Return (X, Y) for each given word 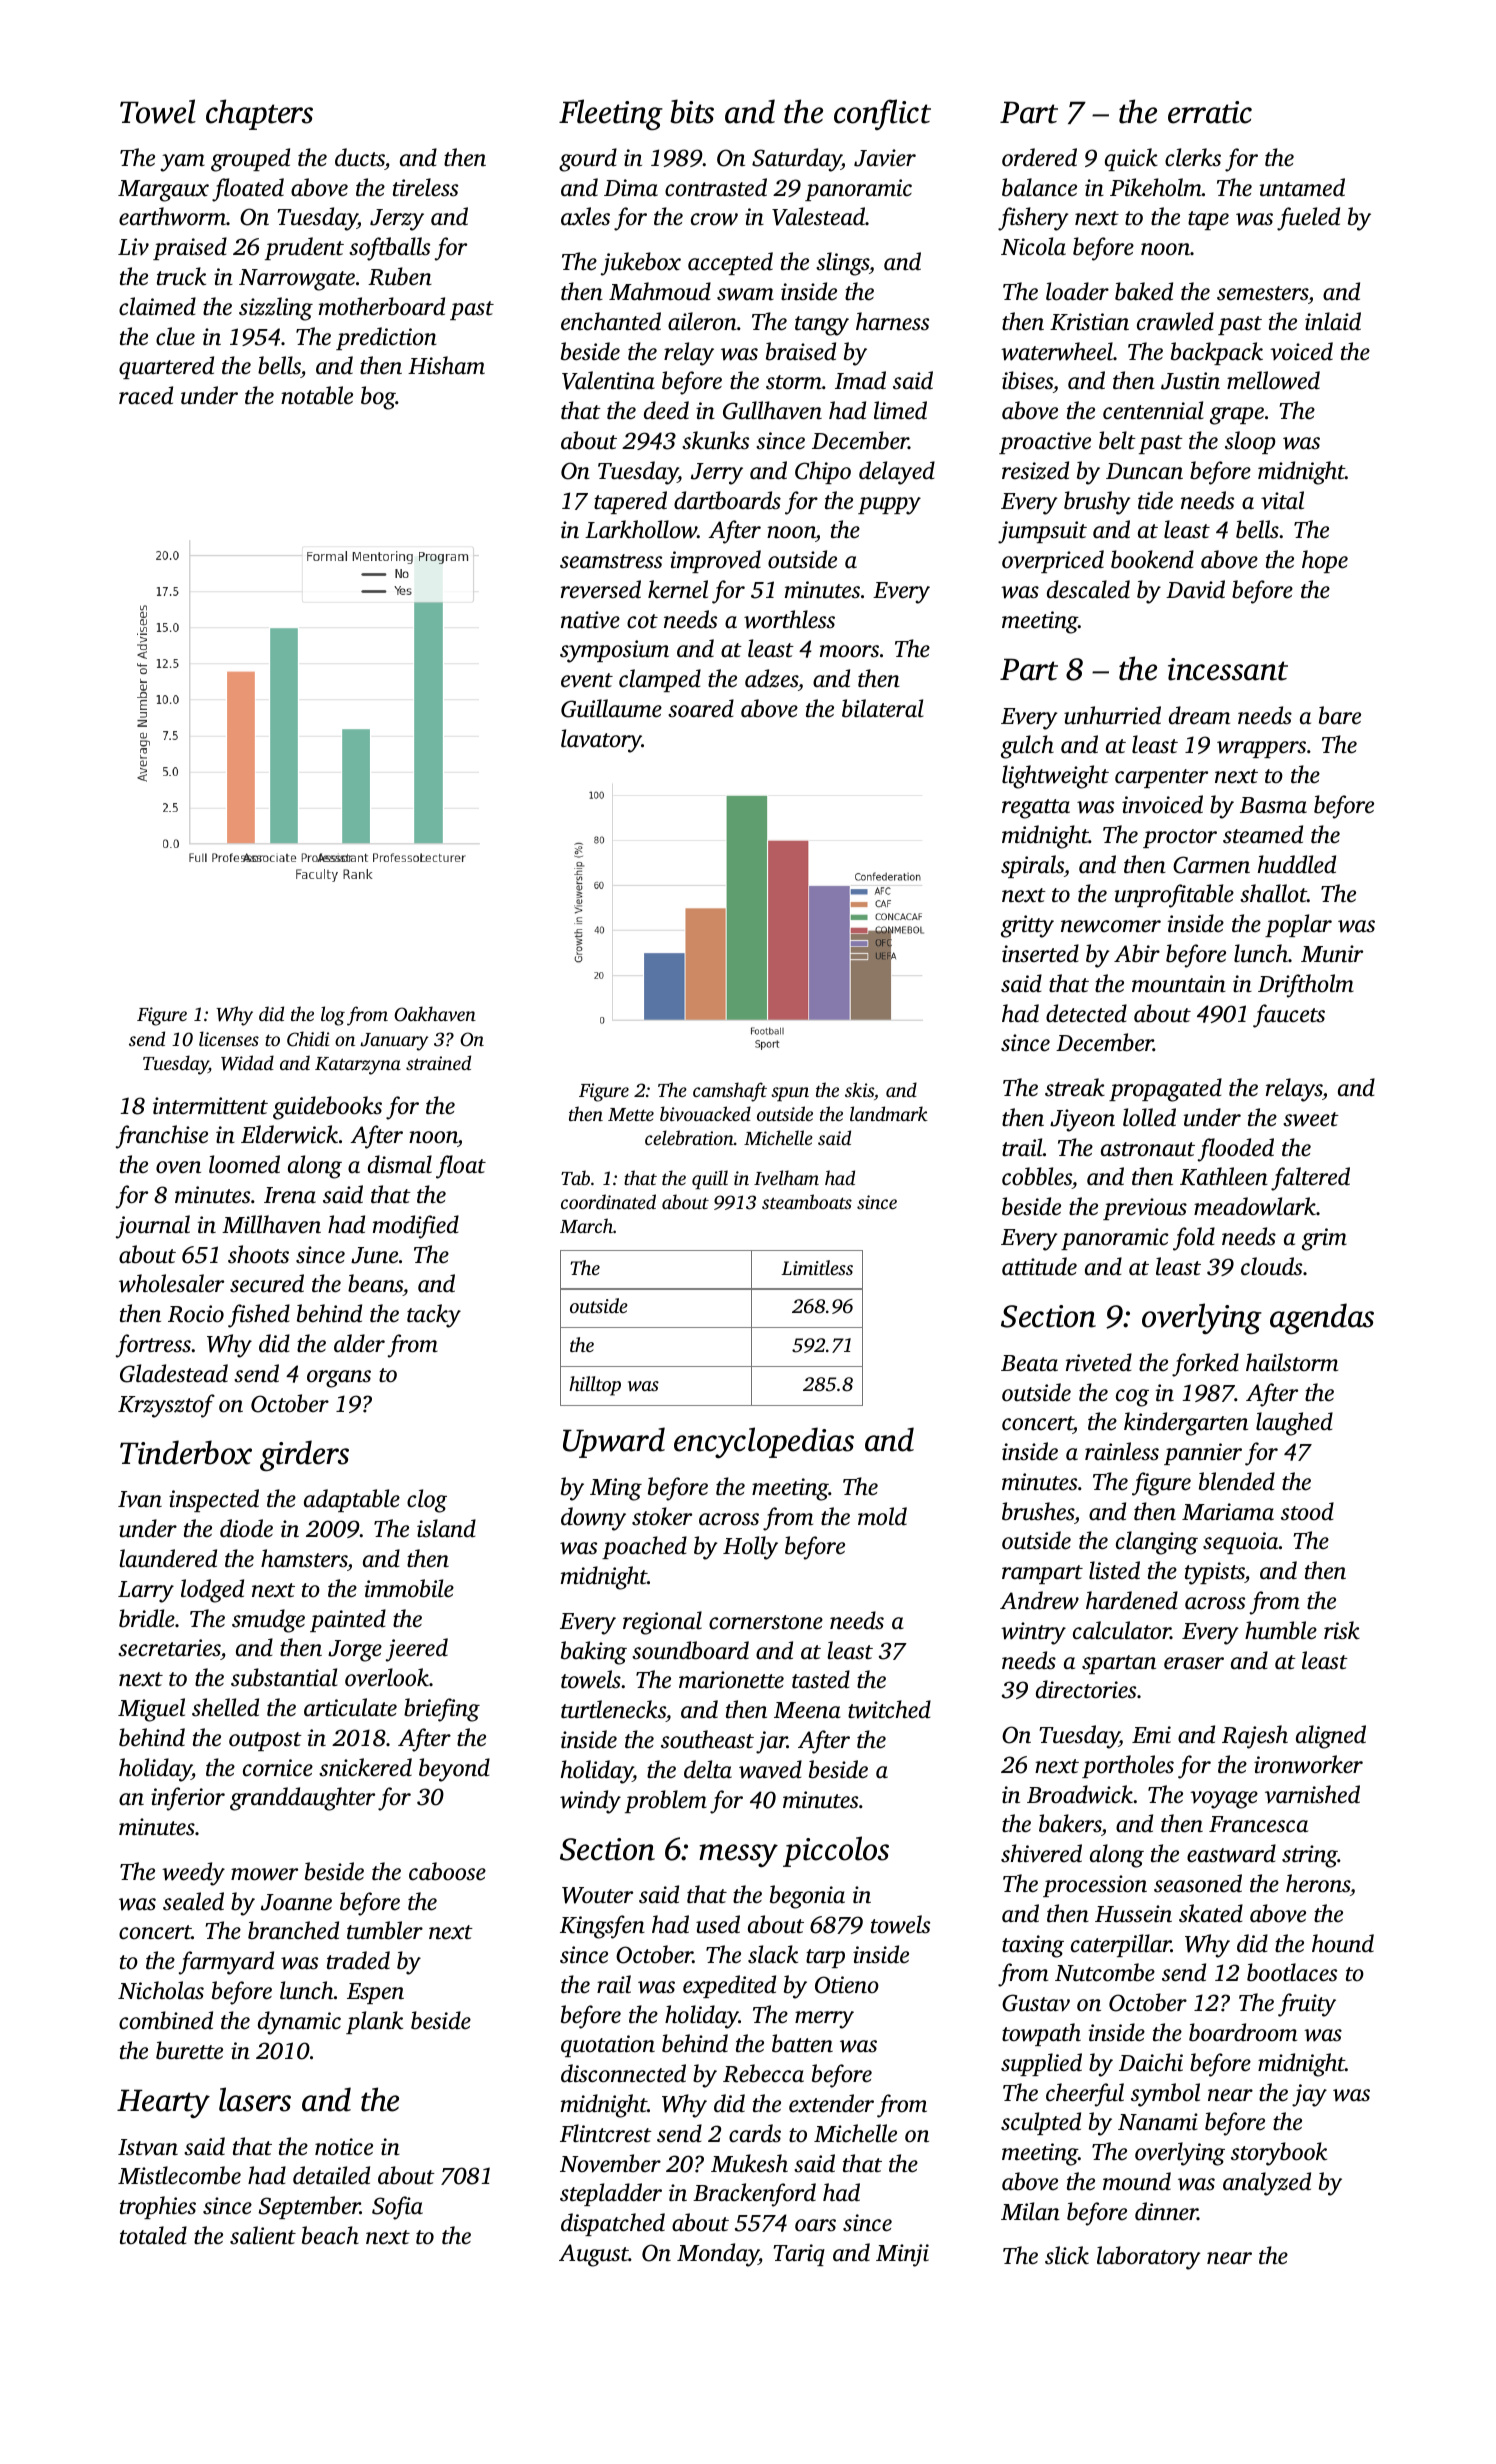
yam (182, 163)
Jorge (355, 1651)
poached (644, 1547)
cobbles (1037, 1178)
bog (378, 398)
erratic (1210, 112)
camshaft (730, 1092)
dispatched (613, 2224)
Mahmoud (660, 291)
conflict (882, 114)
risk (1342, 1630)
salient (263, 2235)
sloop (1250, 442)
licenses (229, 1038)
